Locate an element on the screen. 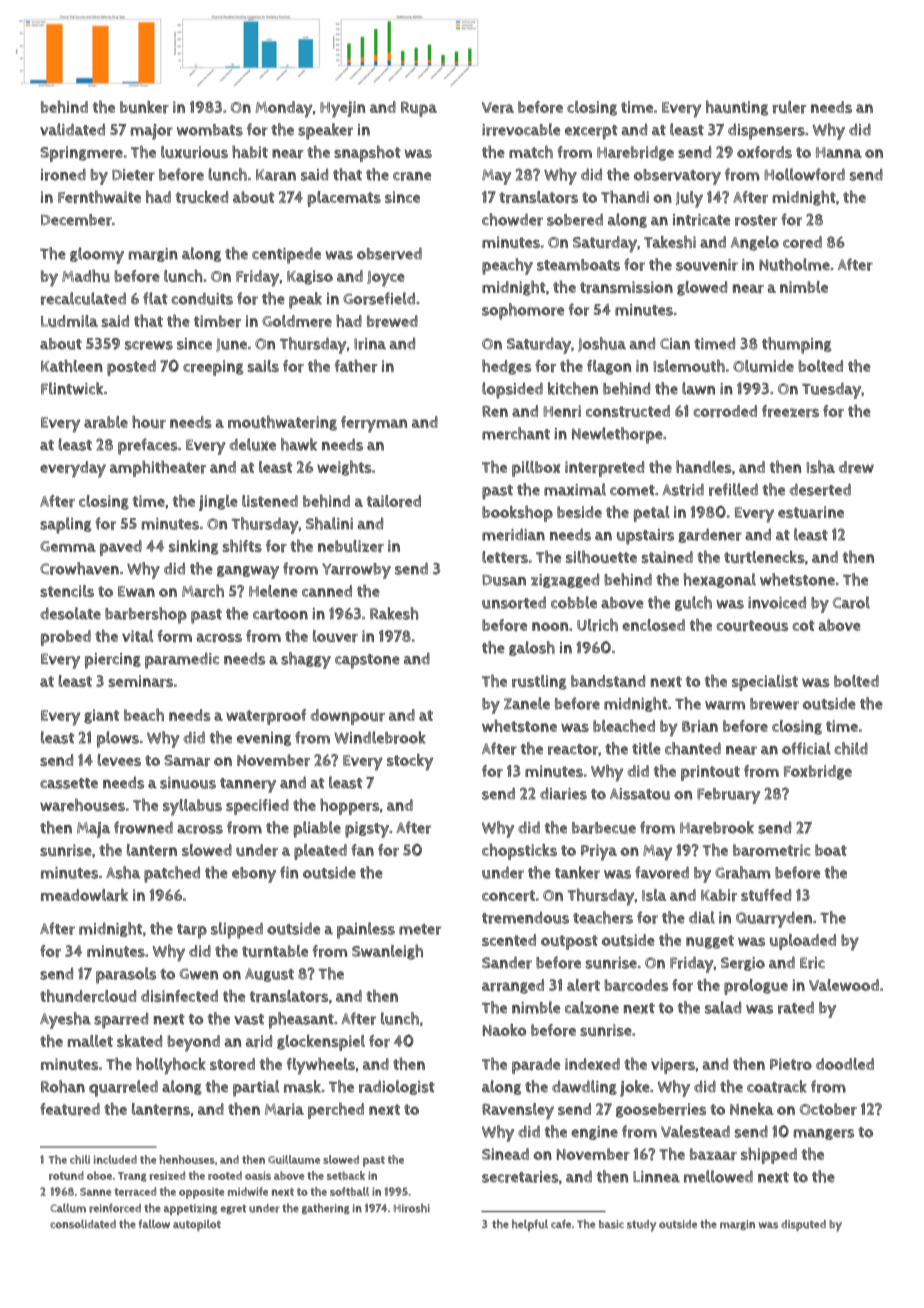 Image resolution: width=924 pixels, height=1308 pixels. placemats is located at coordinates (344, 199).
